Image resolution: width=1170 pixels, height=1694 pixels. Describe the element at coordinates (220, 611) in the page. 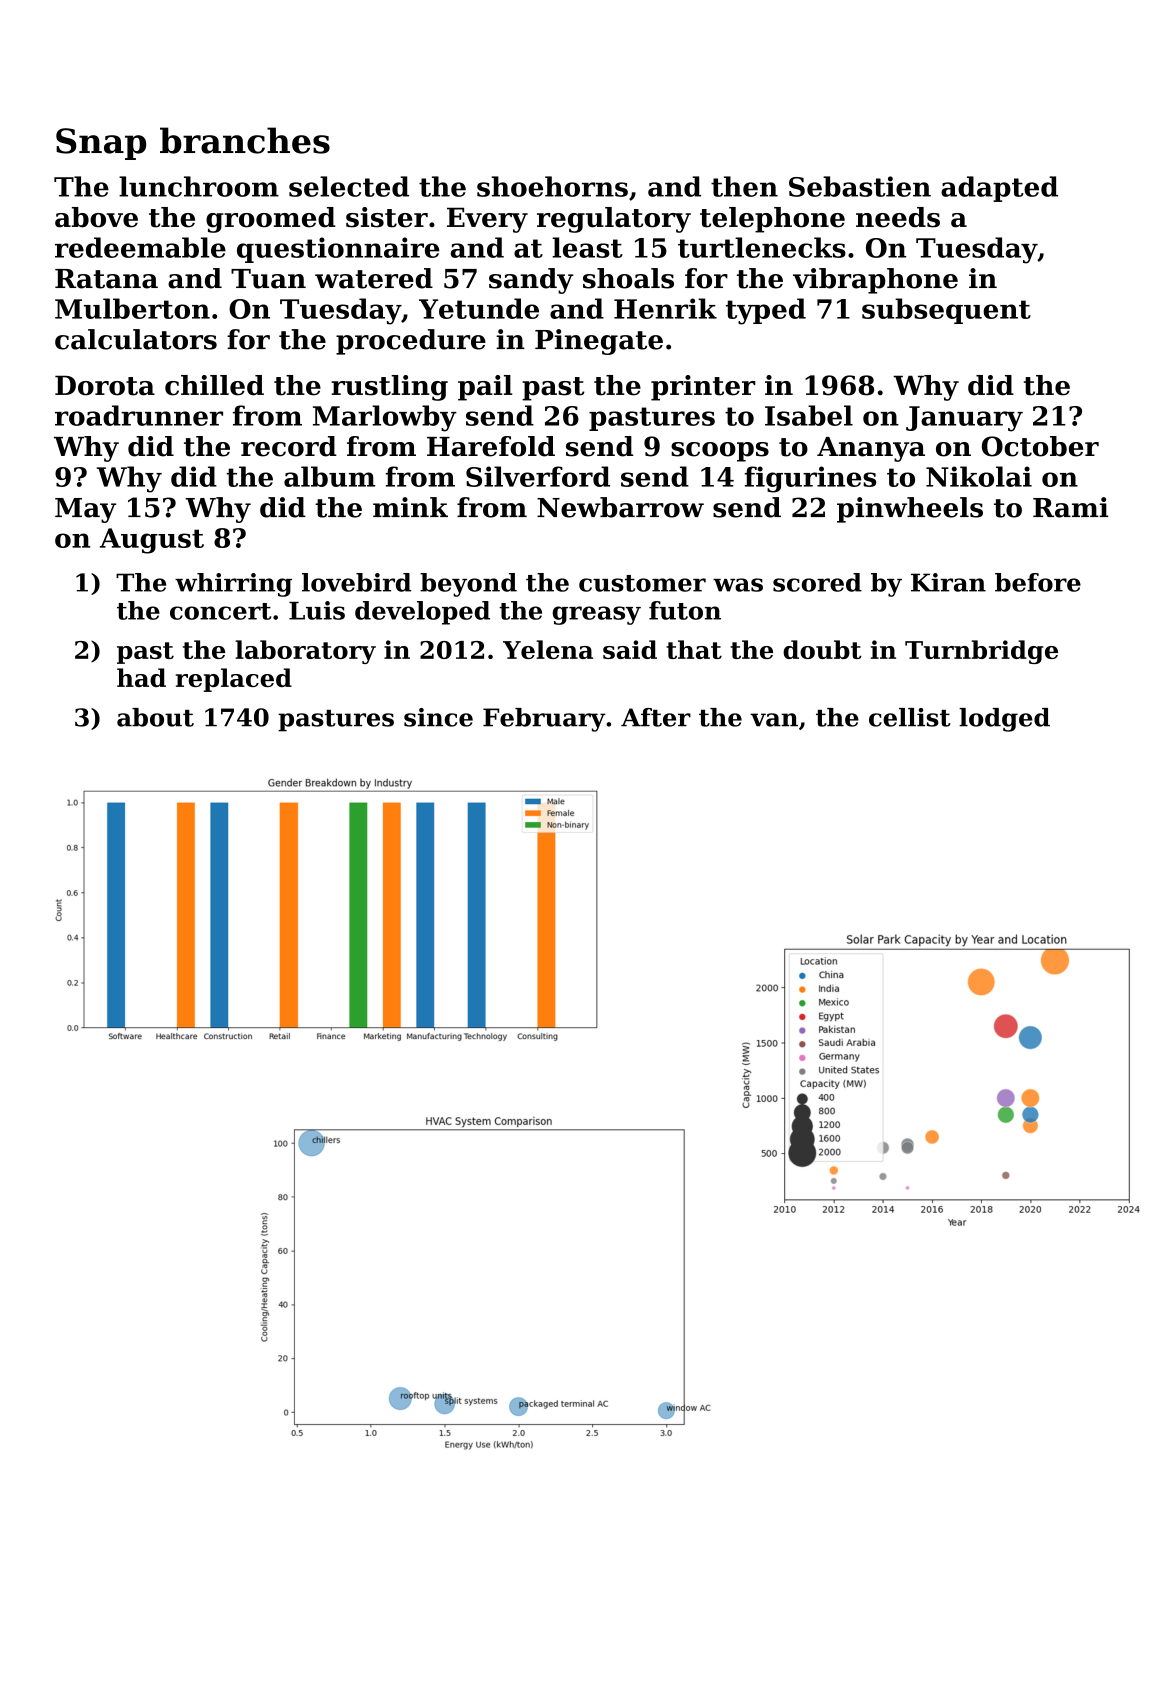

I see `concert` at that location.
